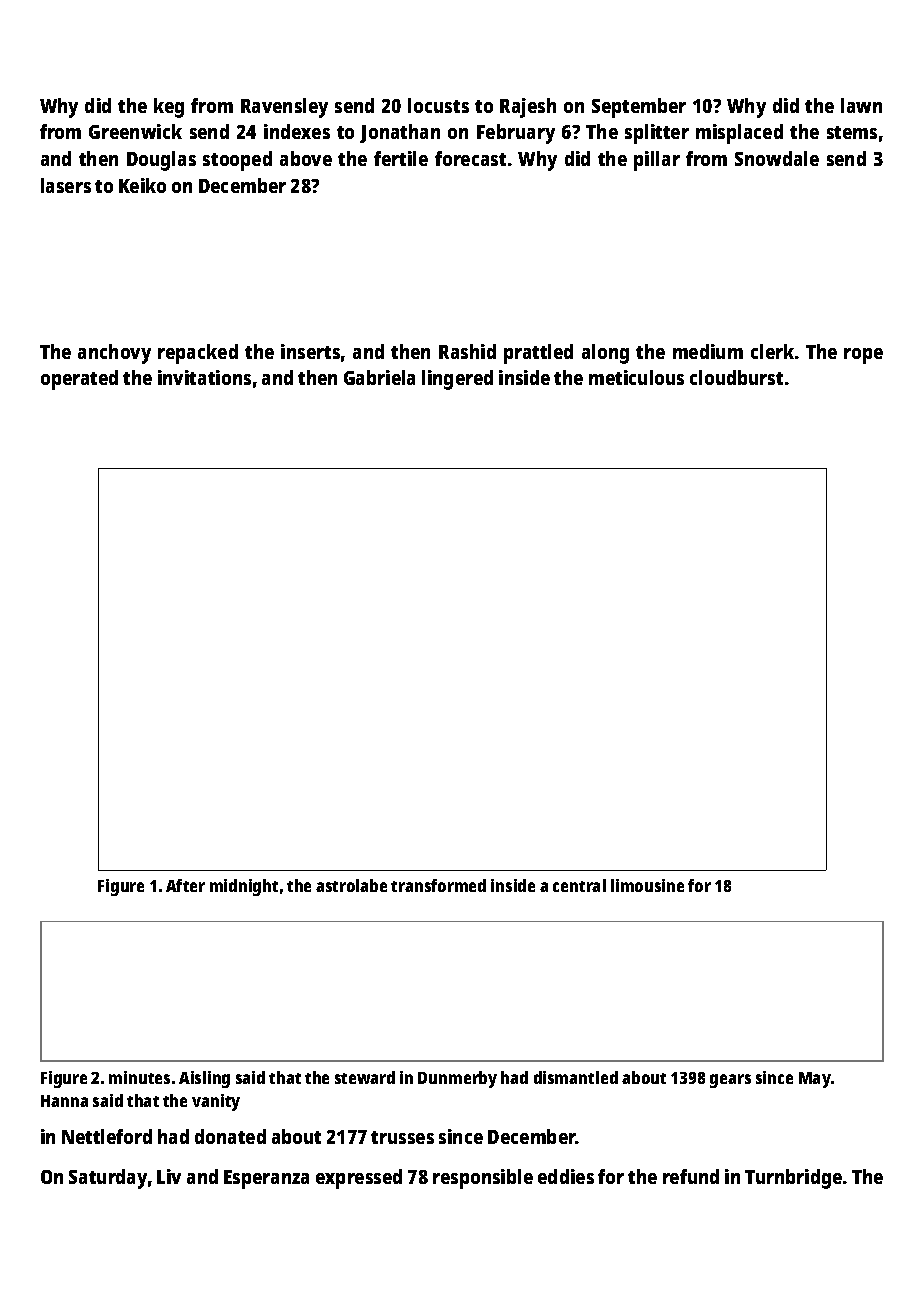 The height and width of the screenshot is (1308, 924). I want to click on keg, so click(169, 108).
